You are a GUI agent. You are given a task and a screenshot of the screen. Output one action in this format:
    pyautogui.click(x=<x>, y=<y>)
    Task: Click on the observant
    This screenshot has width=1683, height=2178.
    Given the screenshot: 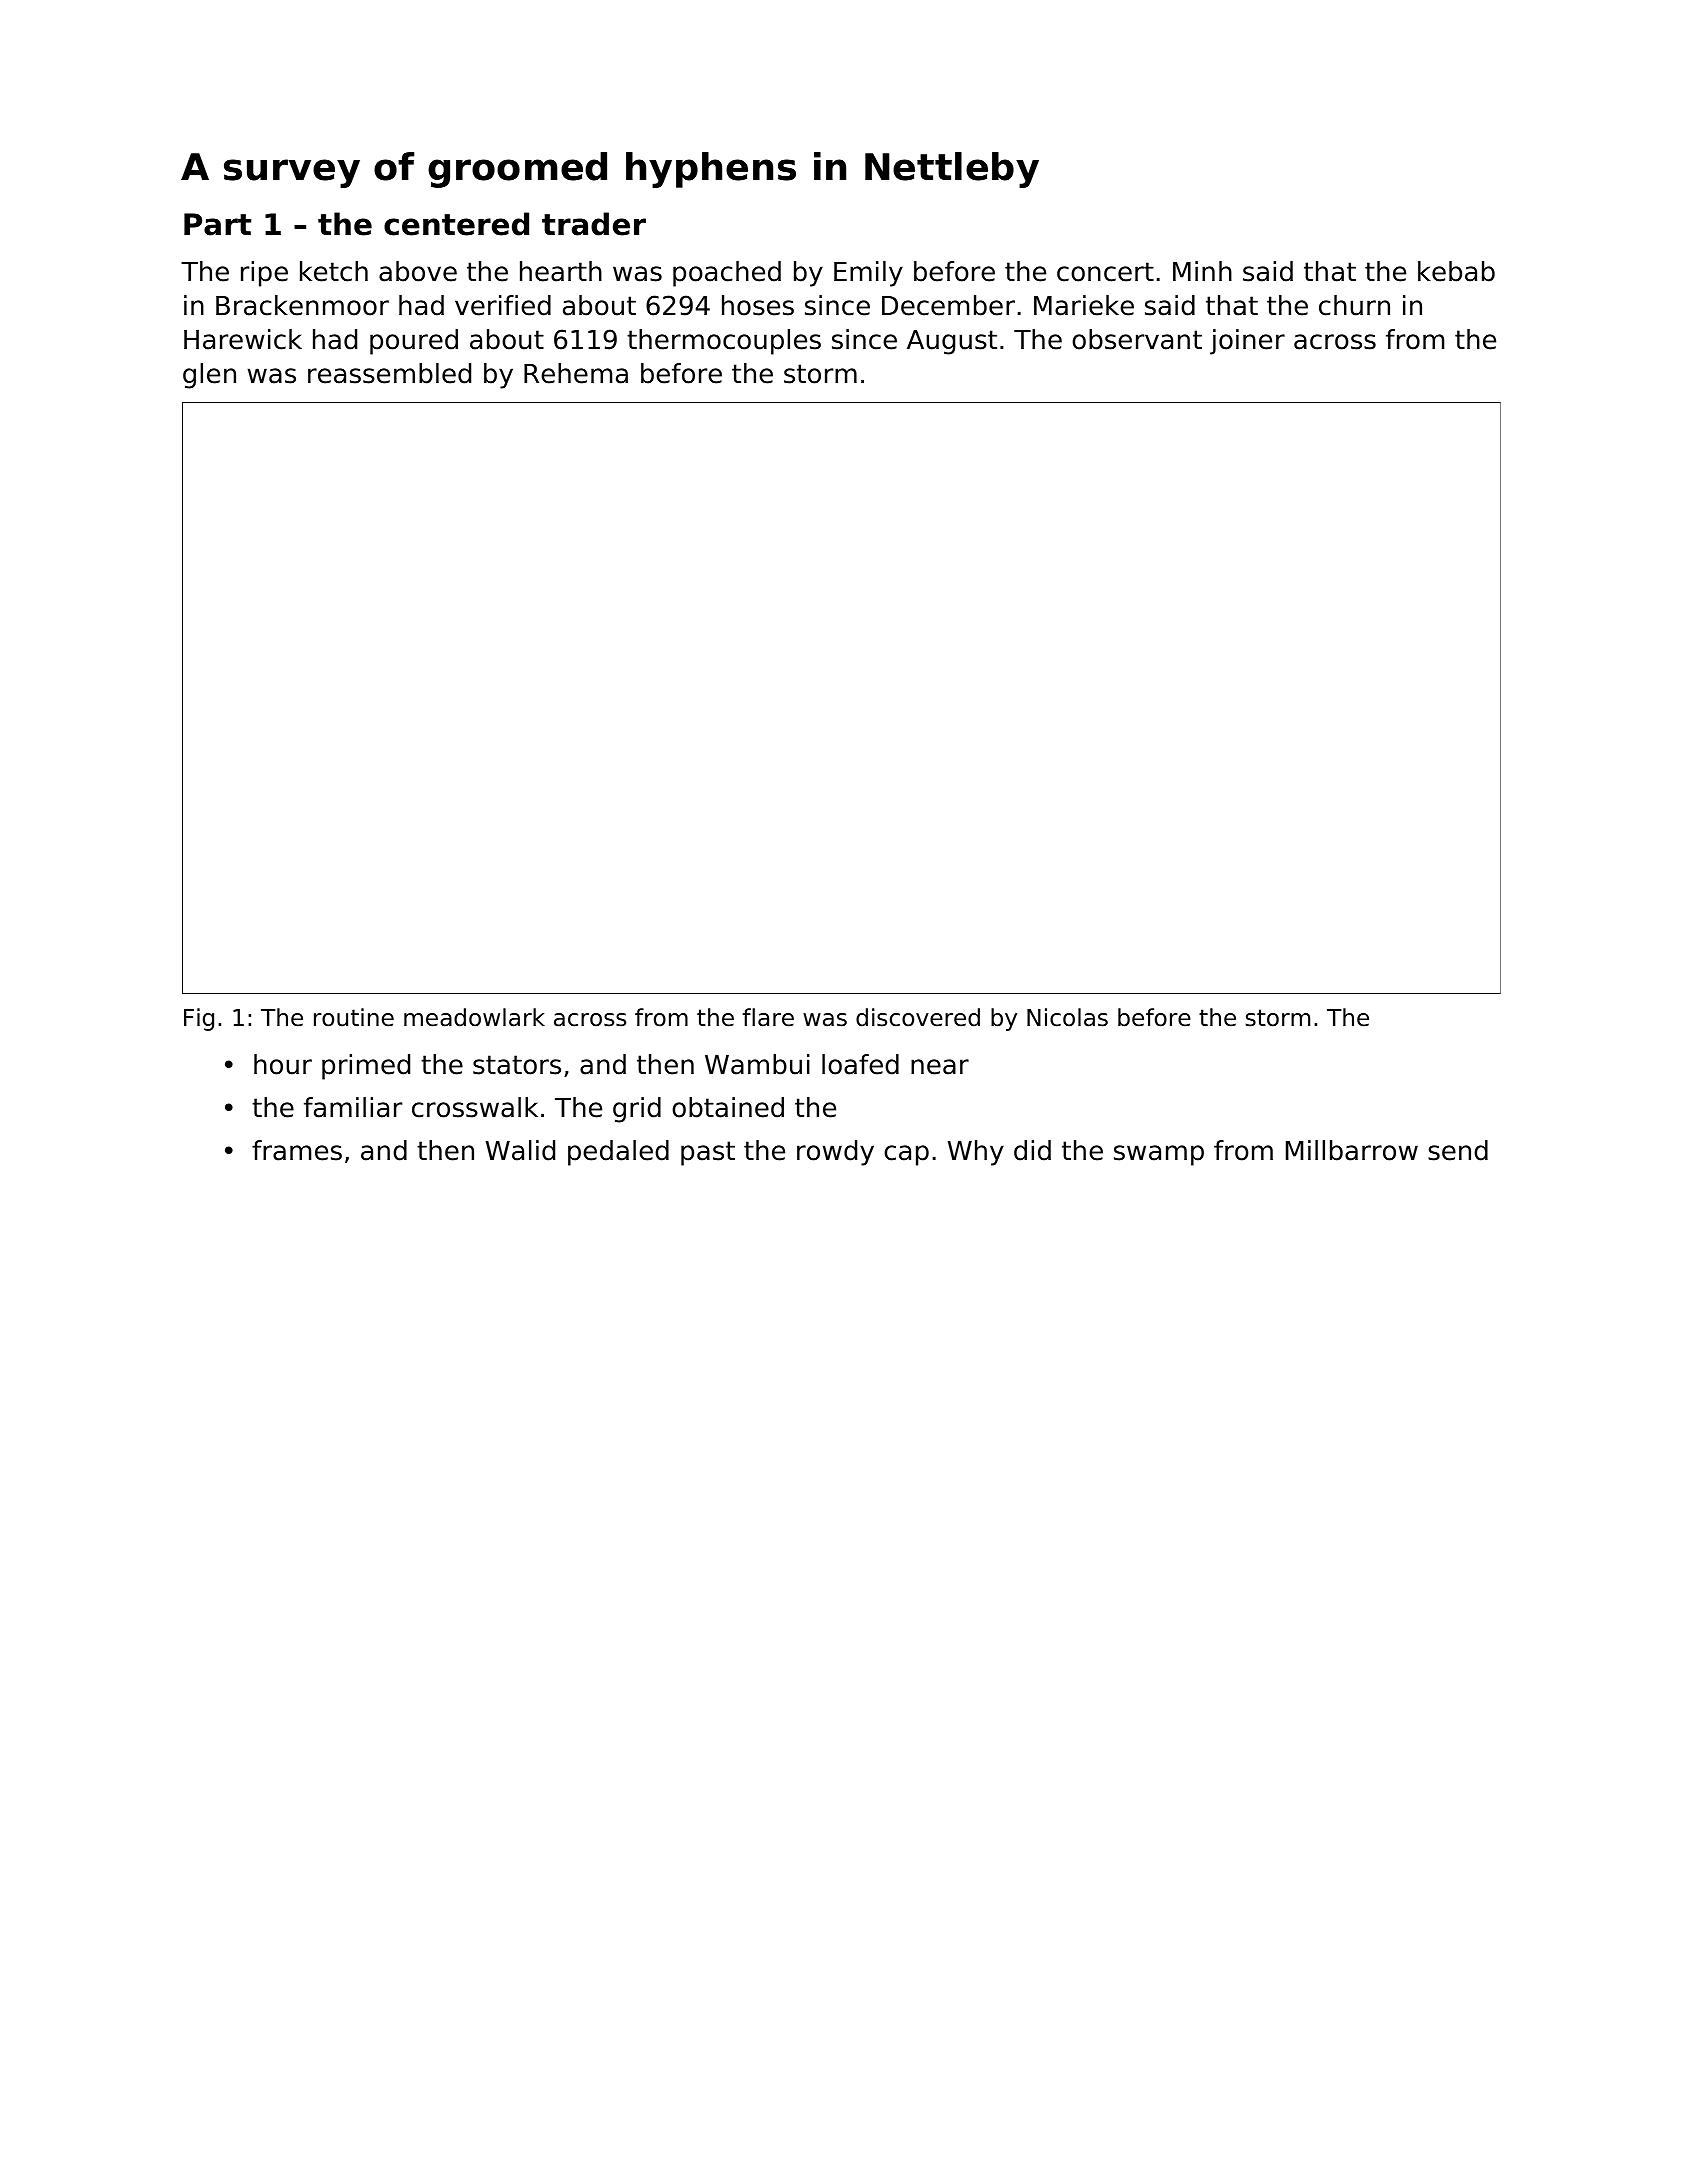 What is the action you would take?
    pyautogui.click(x=1137, y=339)
